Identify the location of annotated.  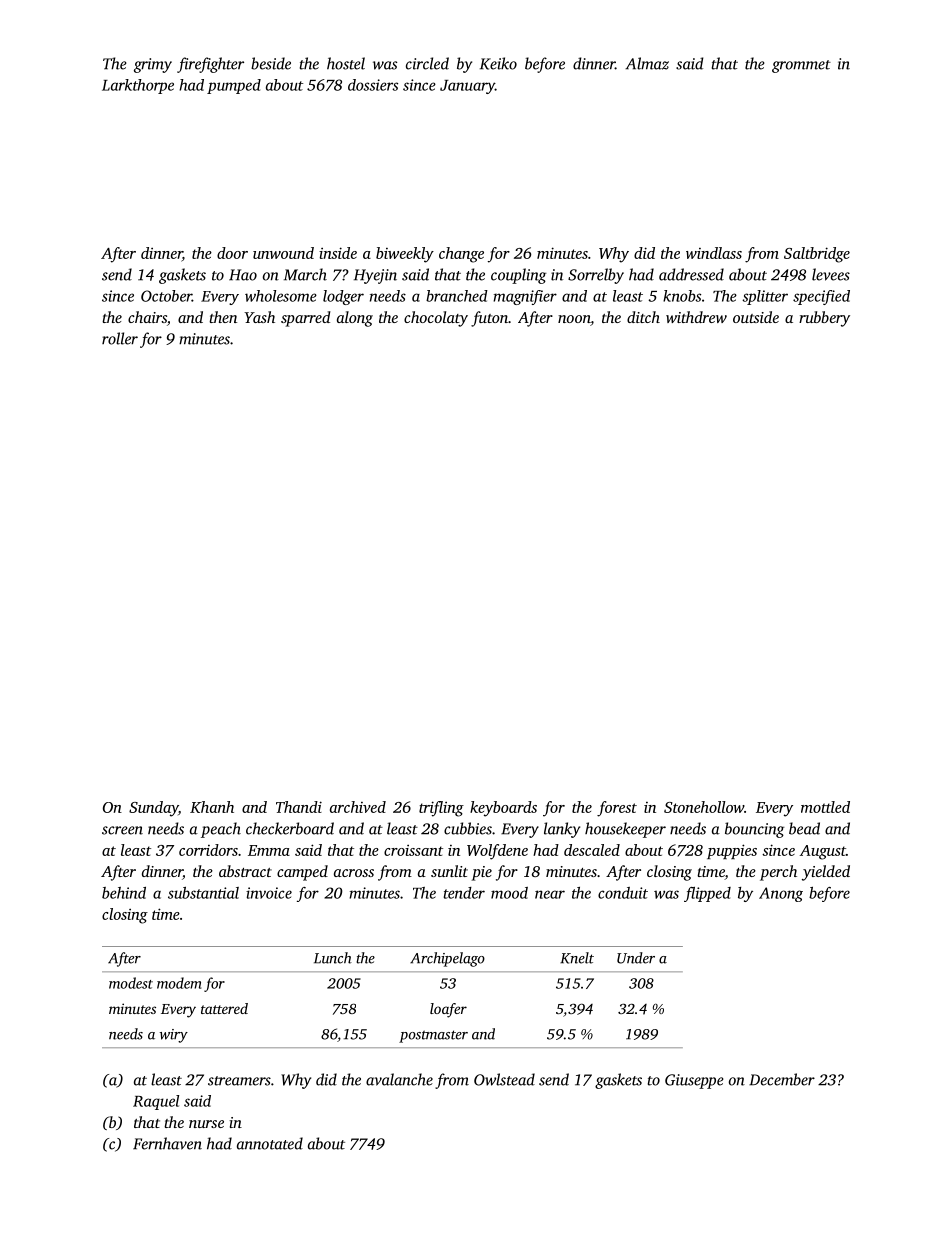
(270, 1143).
